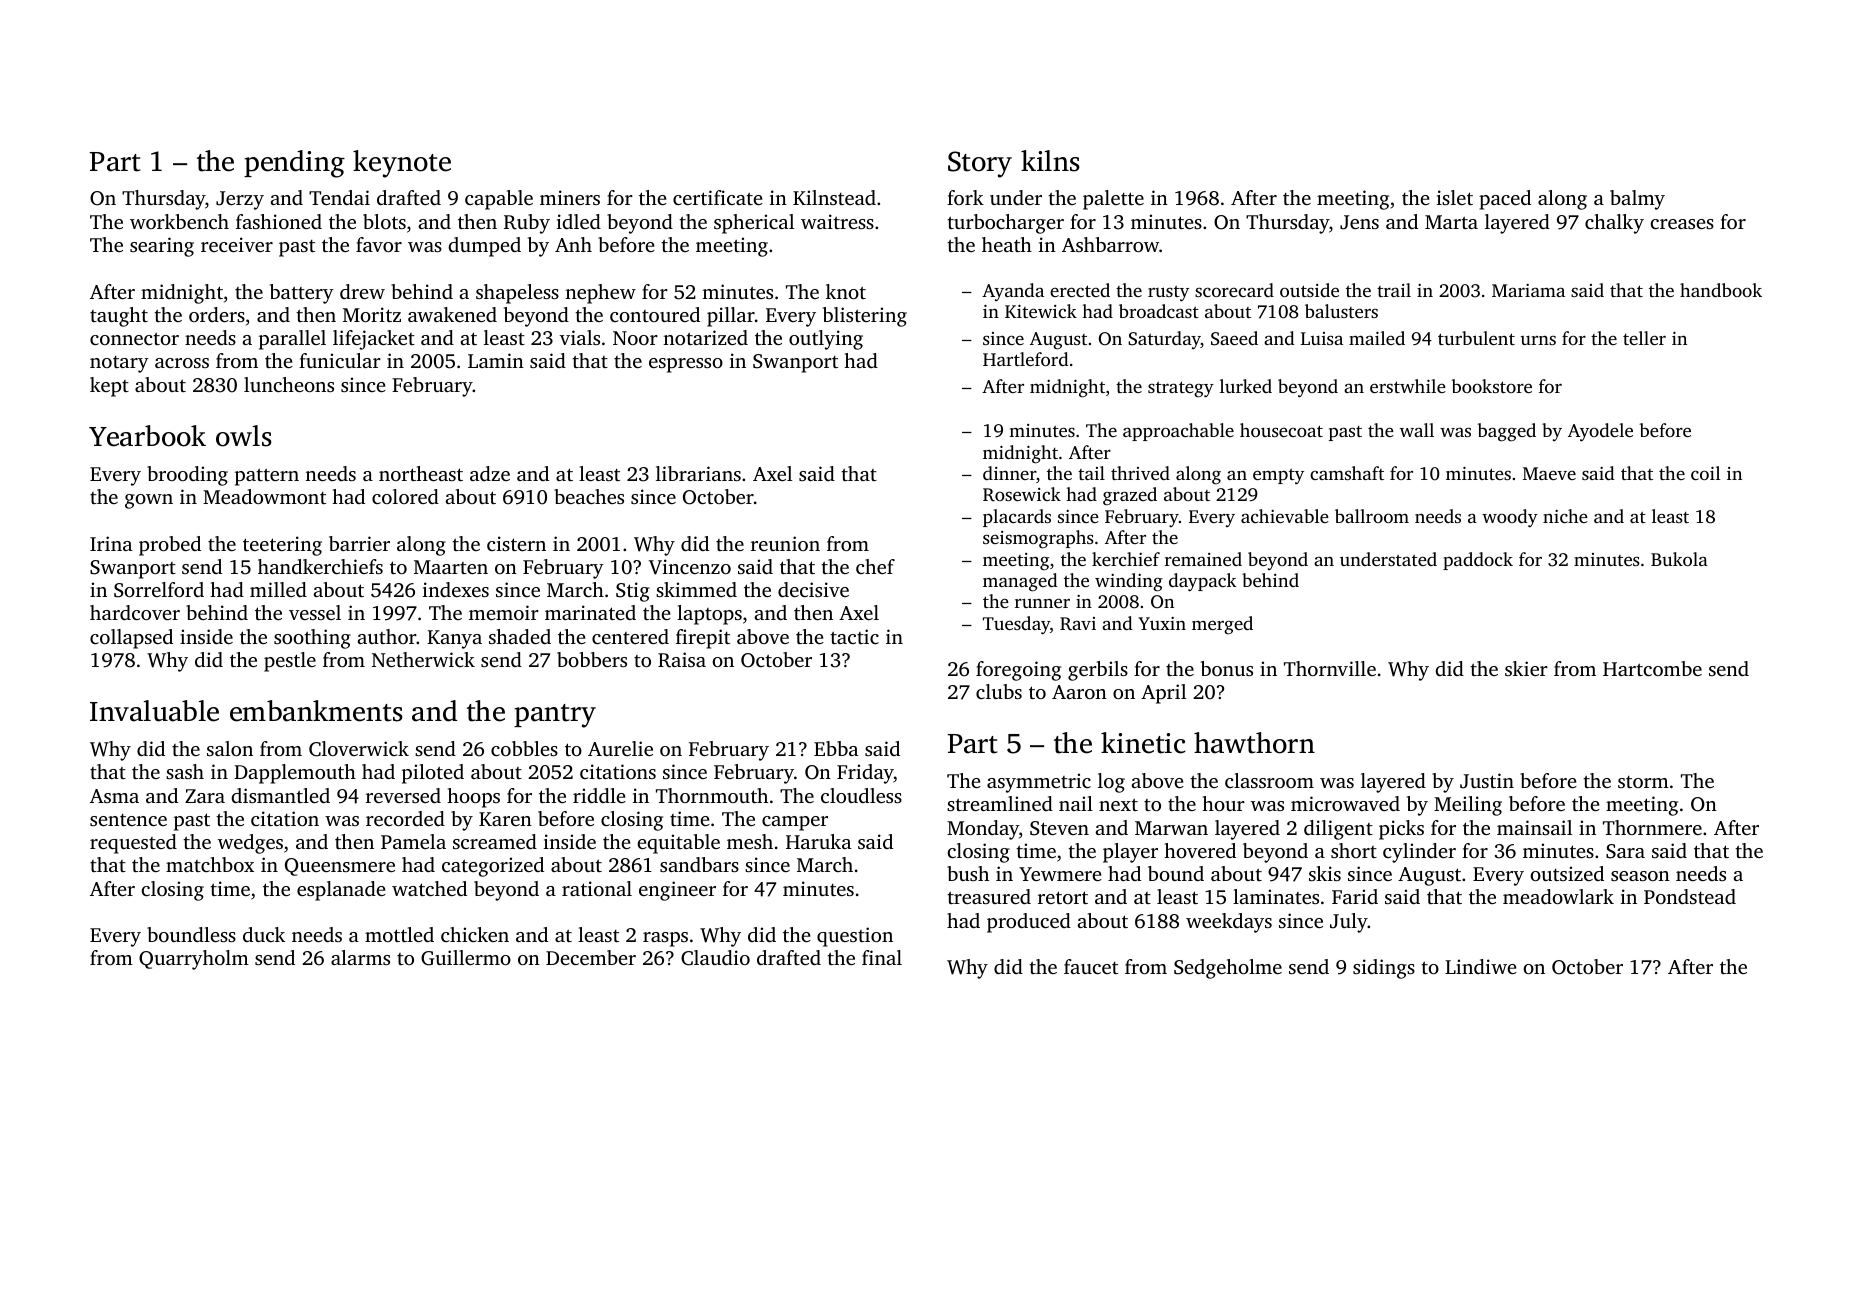 The height and width of the image is (1313, 1857). What do you see at coordinates (289, 384) in the image?
I see `luncheons` at bounding box center [289, 384].
